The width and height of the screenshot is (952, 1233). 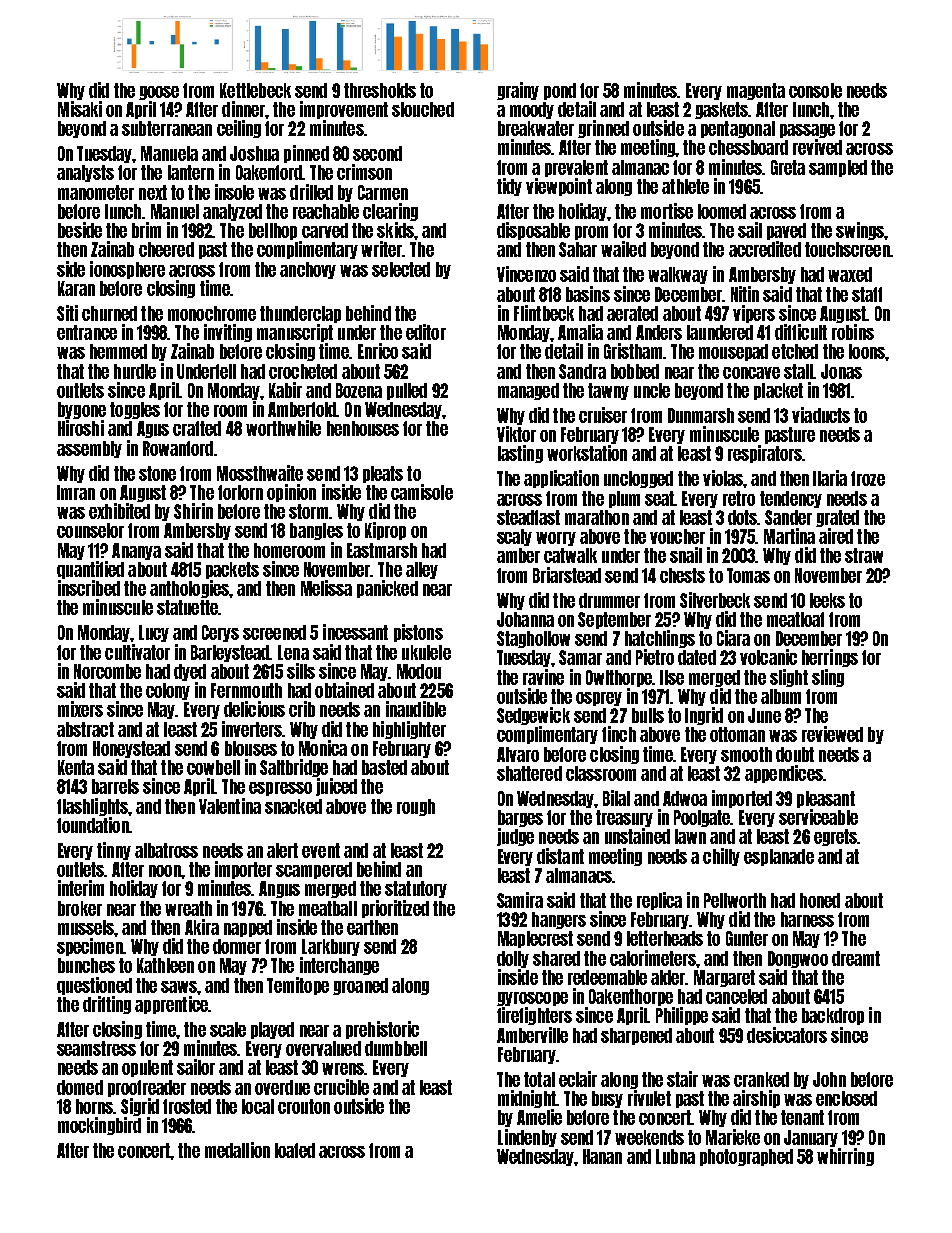 I want to click on second, so click(x=377, y=153).
